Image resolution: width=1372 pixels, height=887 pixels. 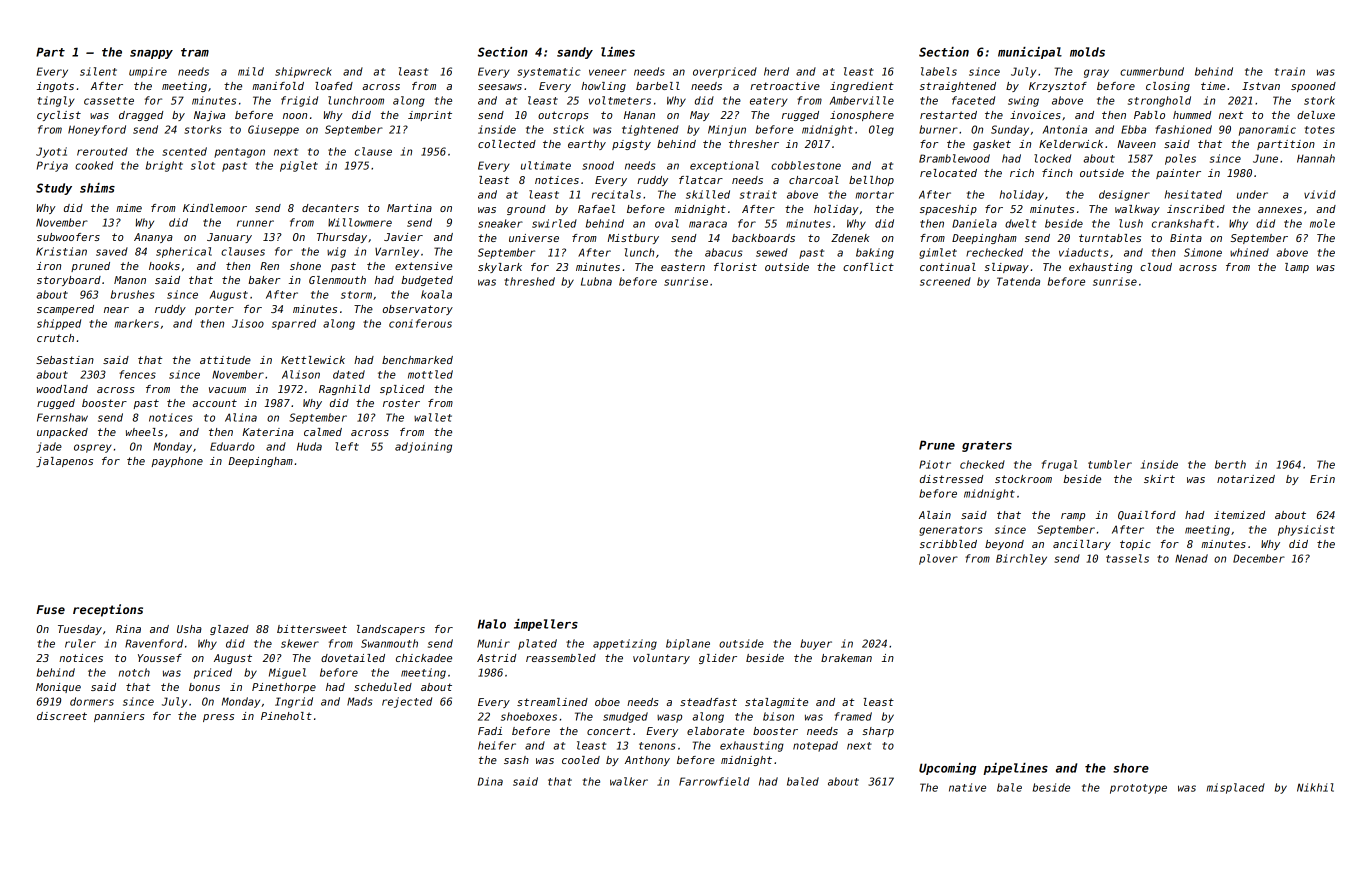 I want to click on panniers, so click(x=119, y=717).
